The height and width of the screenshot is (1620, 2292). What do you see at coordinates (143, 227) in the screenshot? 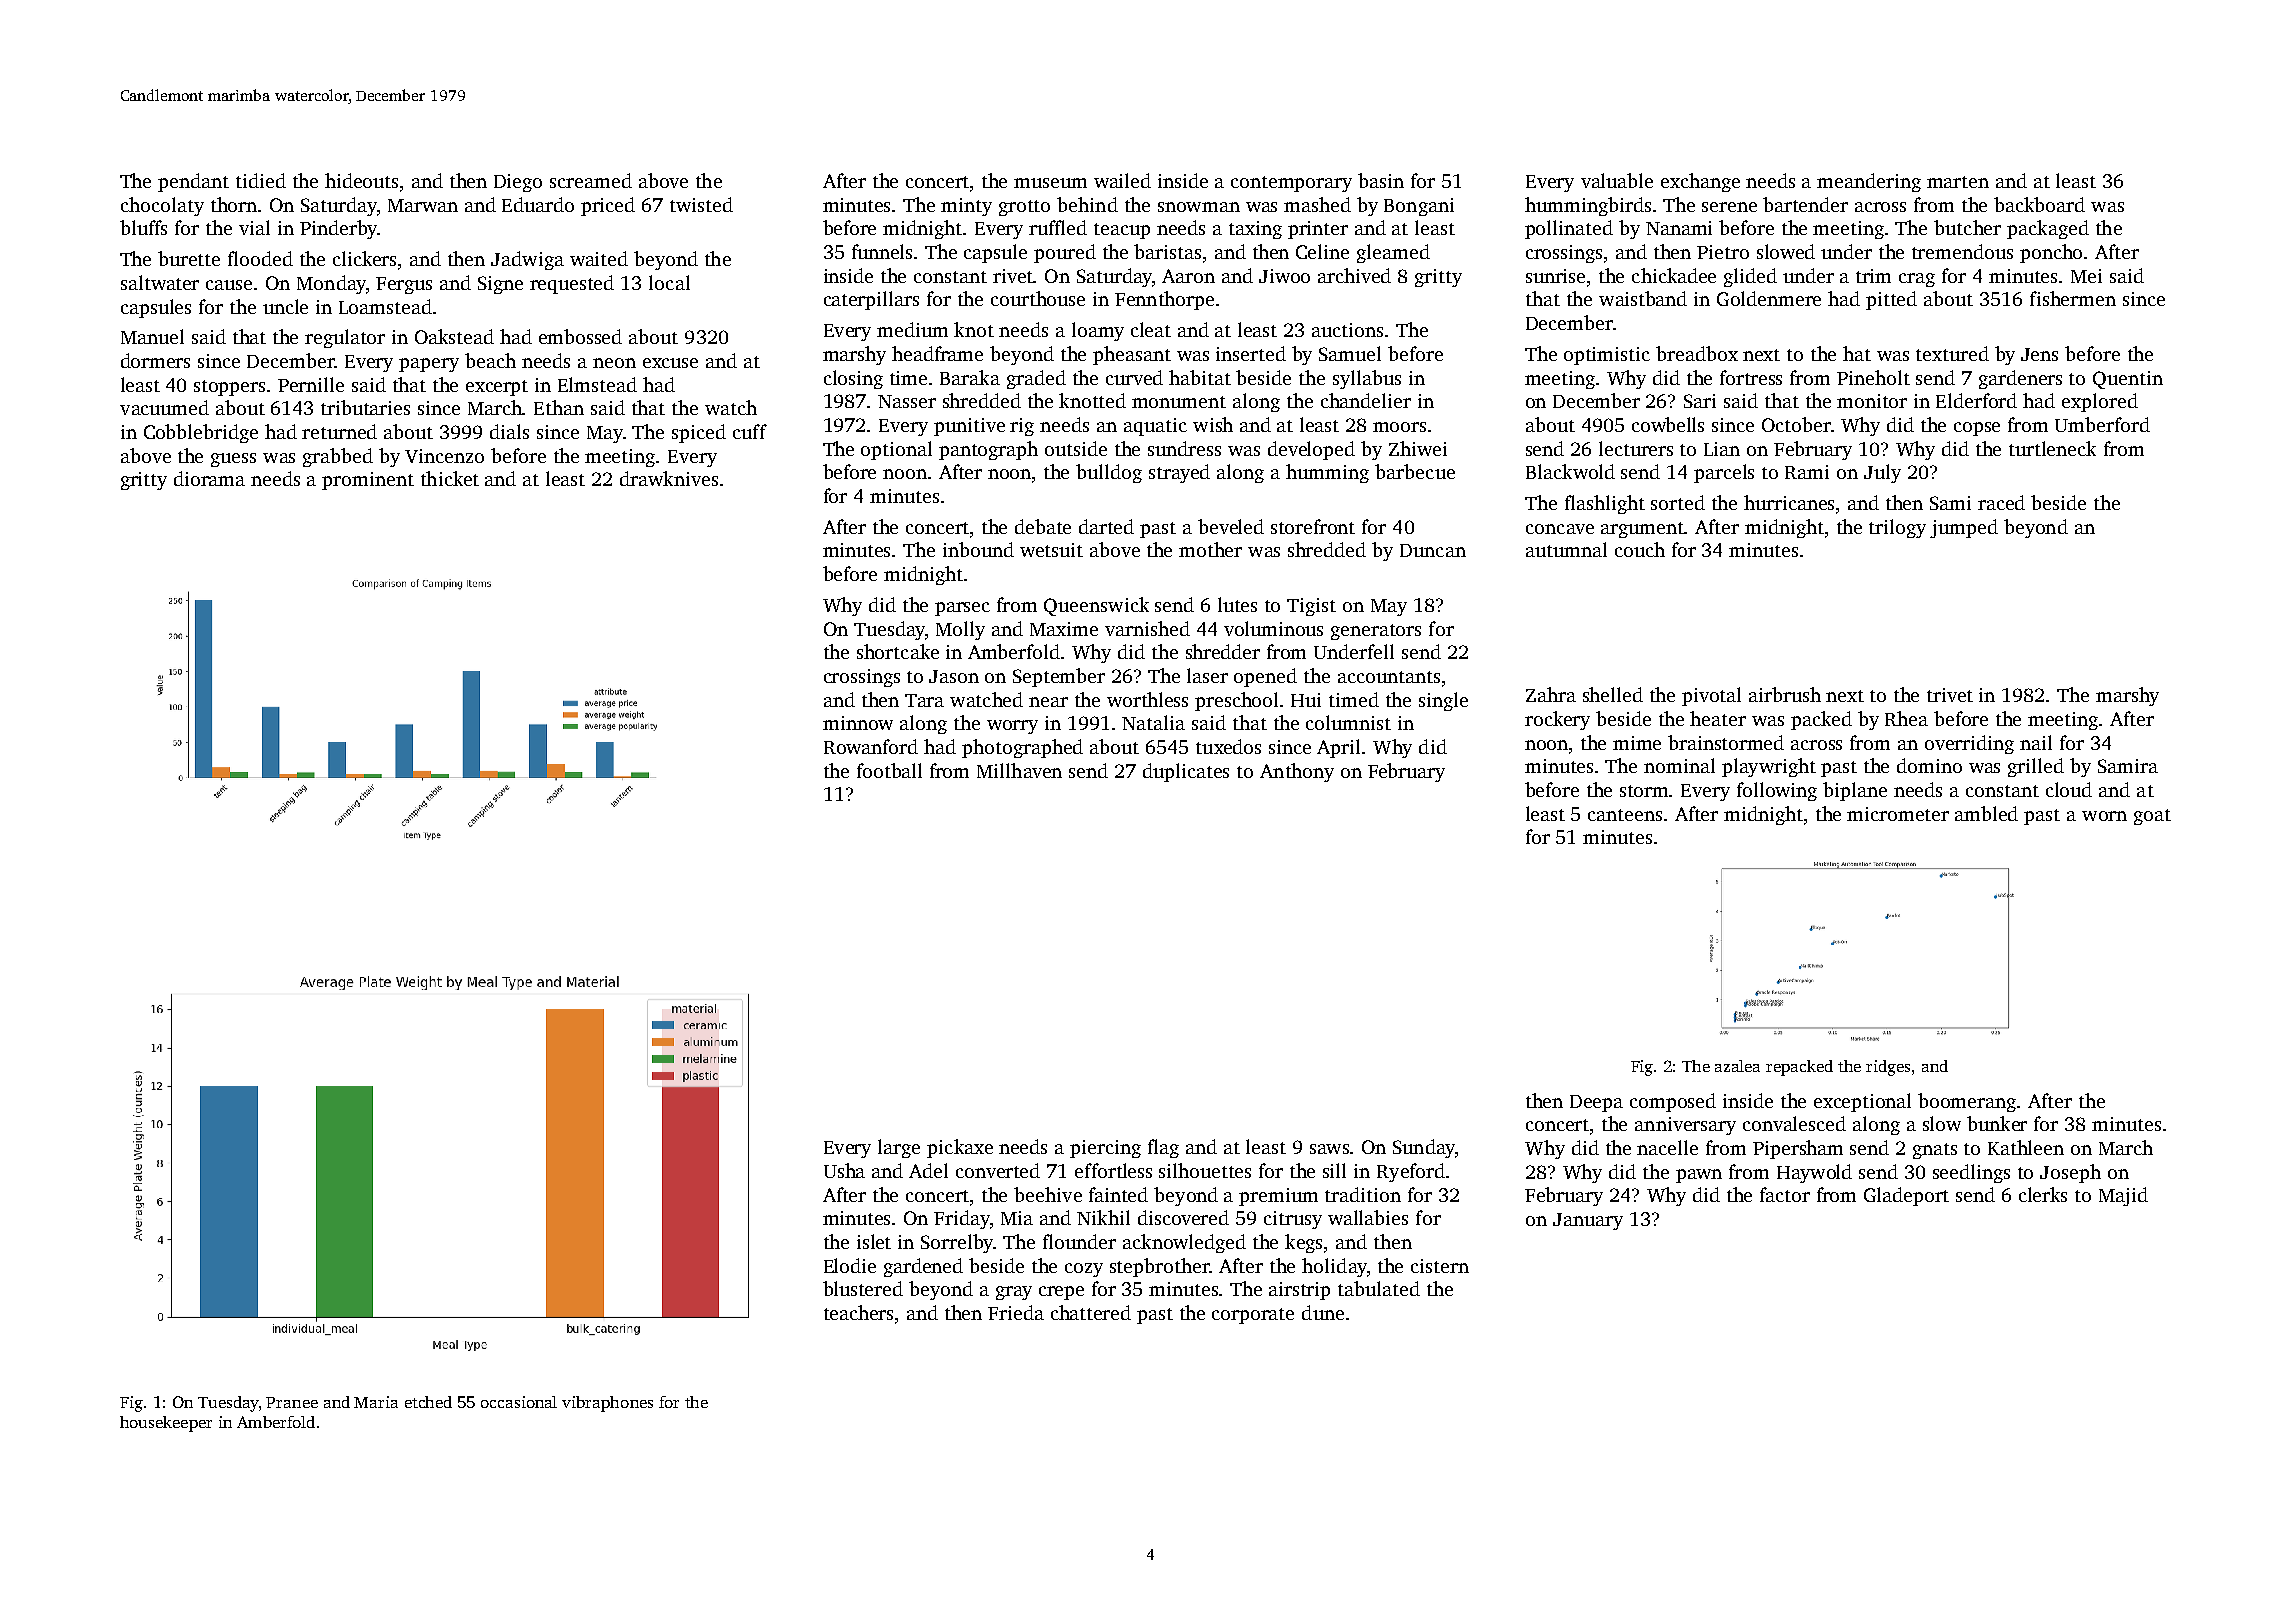
I see `bluffs` at bounding box center [143, 227].
